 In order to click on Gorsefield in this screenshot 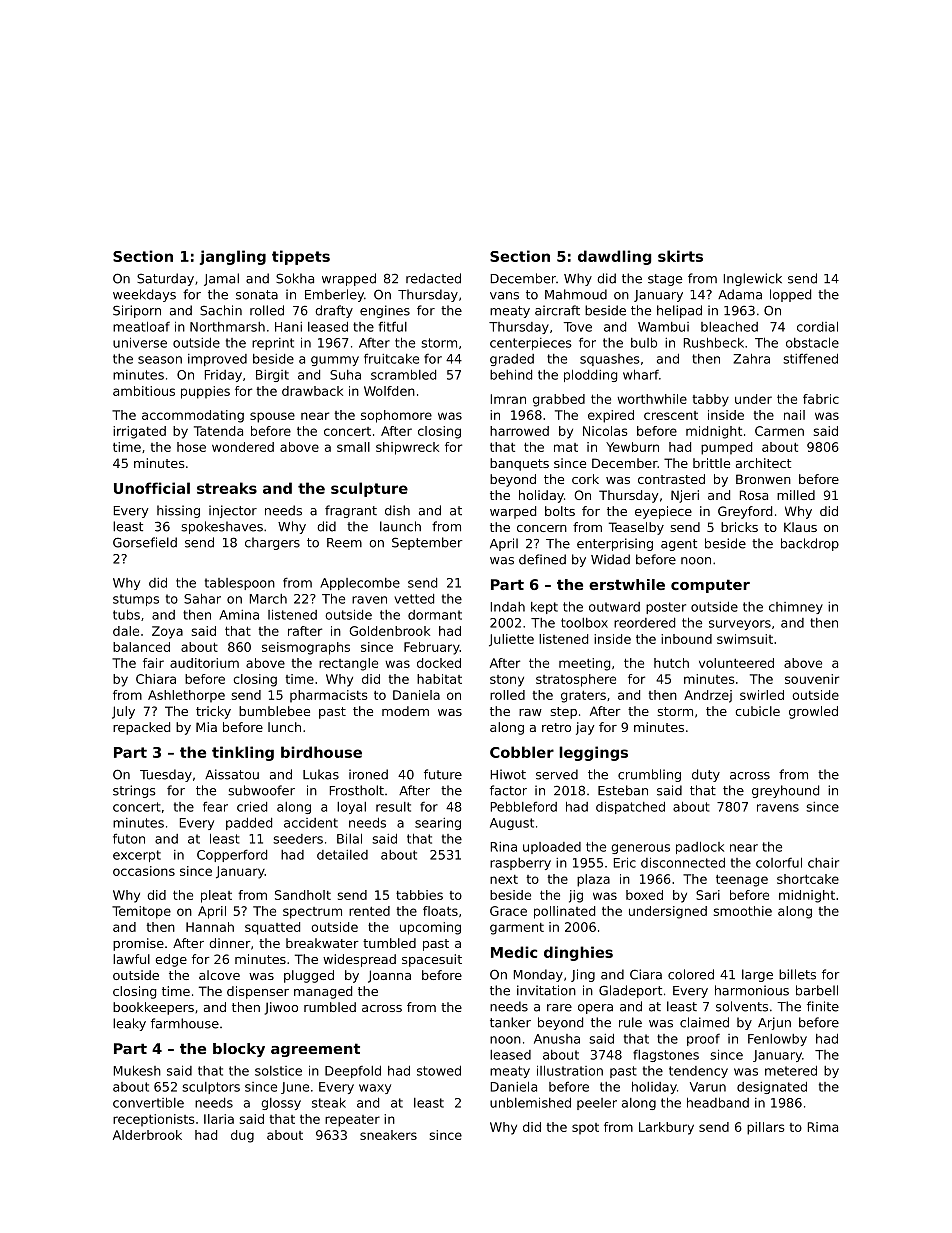, I will do `click(145, 542)`.
